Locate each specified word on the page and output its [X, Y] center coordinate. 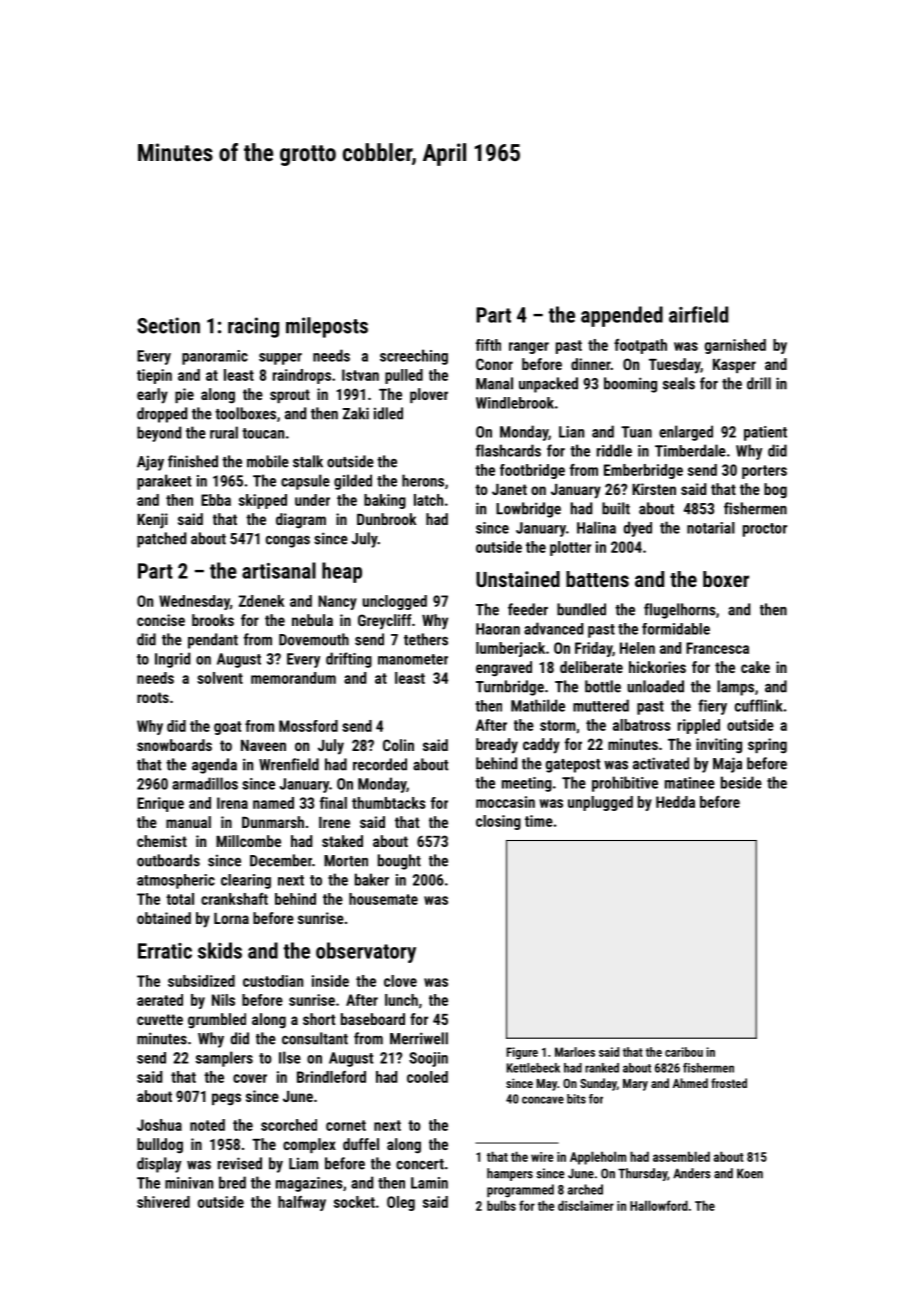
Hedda [675, 802]
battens [597, 579]
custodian [273, 981]
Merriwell [419, 1038]
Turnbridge [510, 688]
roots [153, 697]
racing [253, 327]
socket [354, 1202]
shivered [163, 1202]
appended [622, 316]
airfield [698, 314]
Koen [750, 1173]
